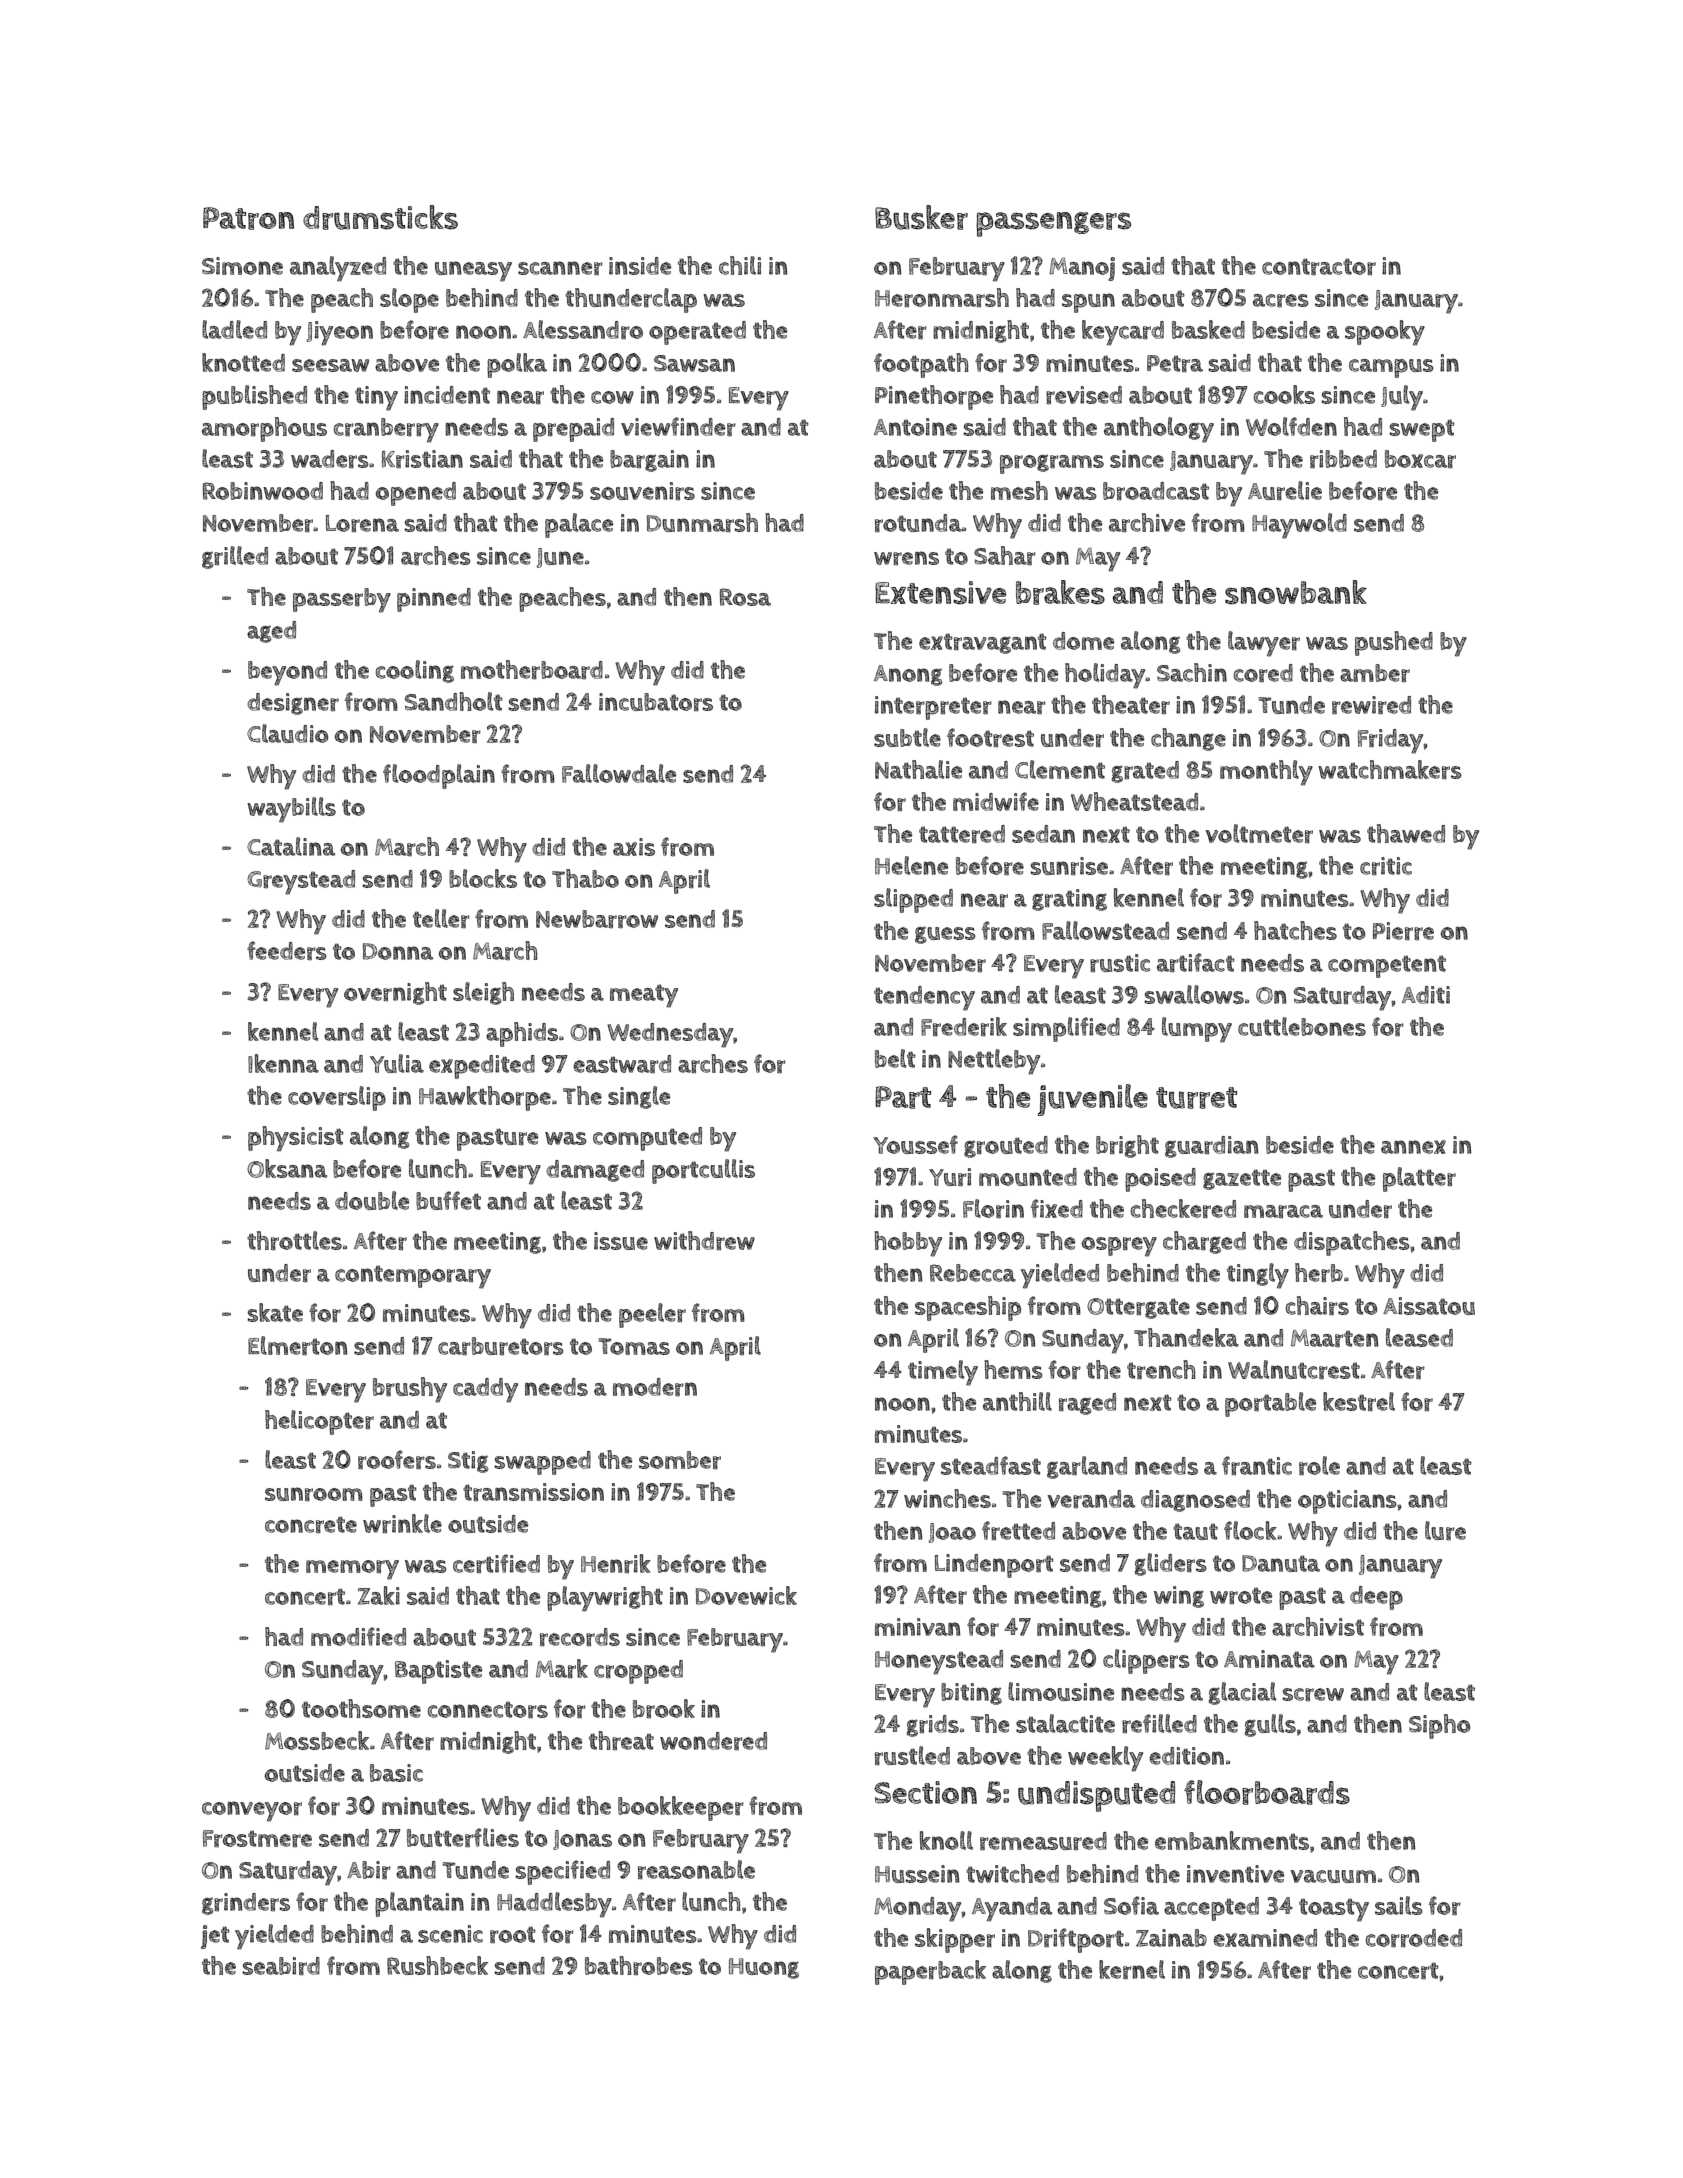 The height and width of the page is (2178, 1683). What do you see at coordinates (1429, 1306) in the page?
I see `Aissatou` at bounding box center [1429, 1306].
